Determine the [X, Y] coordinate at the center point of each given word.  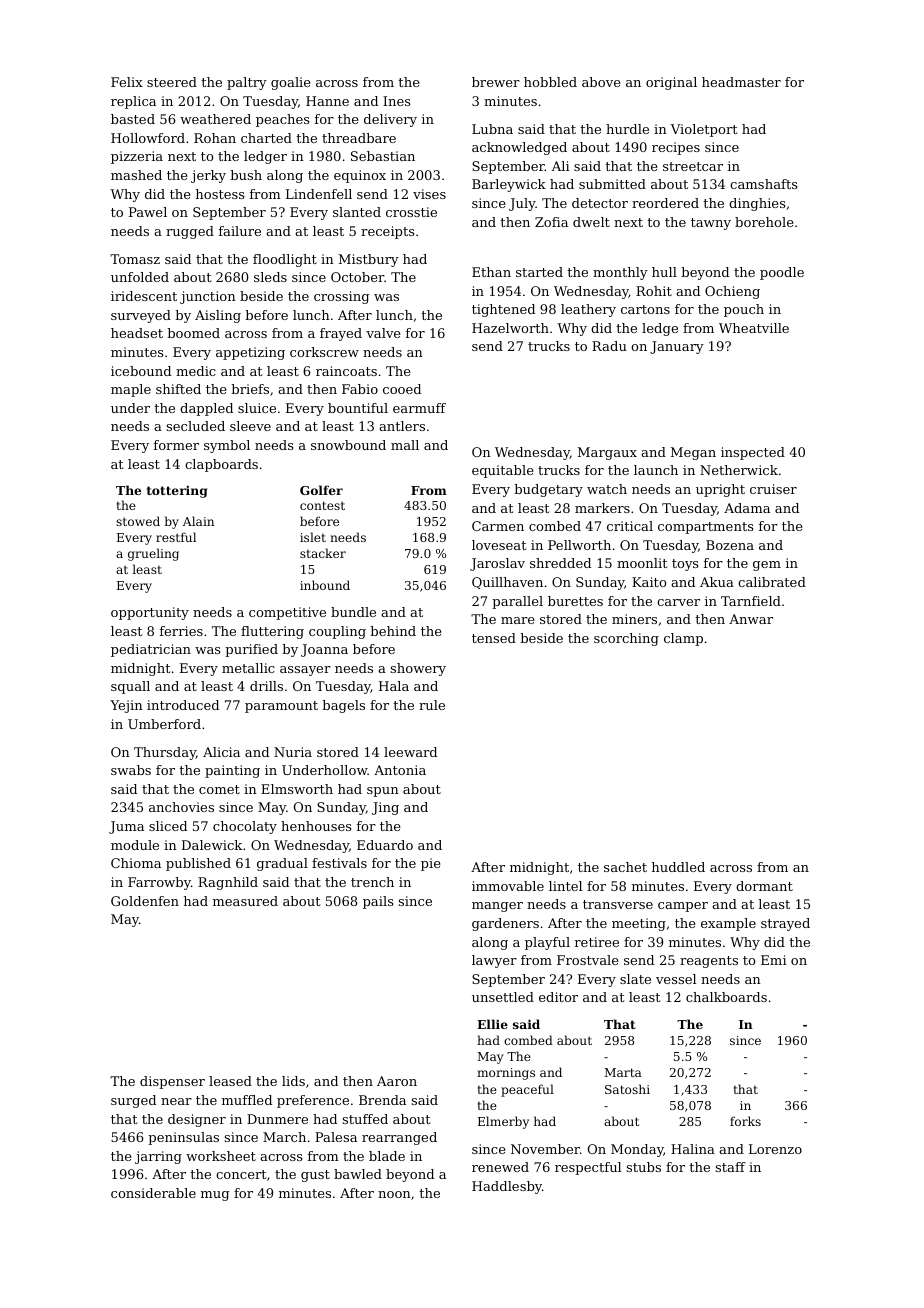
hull [664, 272]
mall [405, 445]
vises [429, 194]
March [284, 1137]
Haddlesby [507, 1187]
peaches [283, 120]
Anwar [751, 619]
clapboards [221, 465]
